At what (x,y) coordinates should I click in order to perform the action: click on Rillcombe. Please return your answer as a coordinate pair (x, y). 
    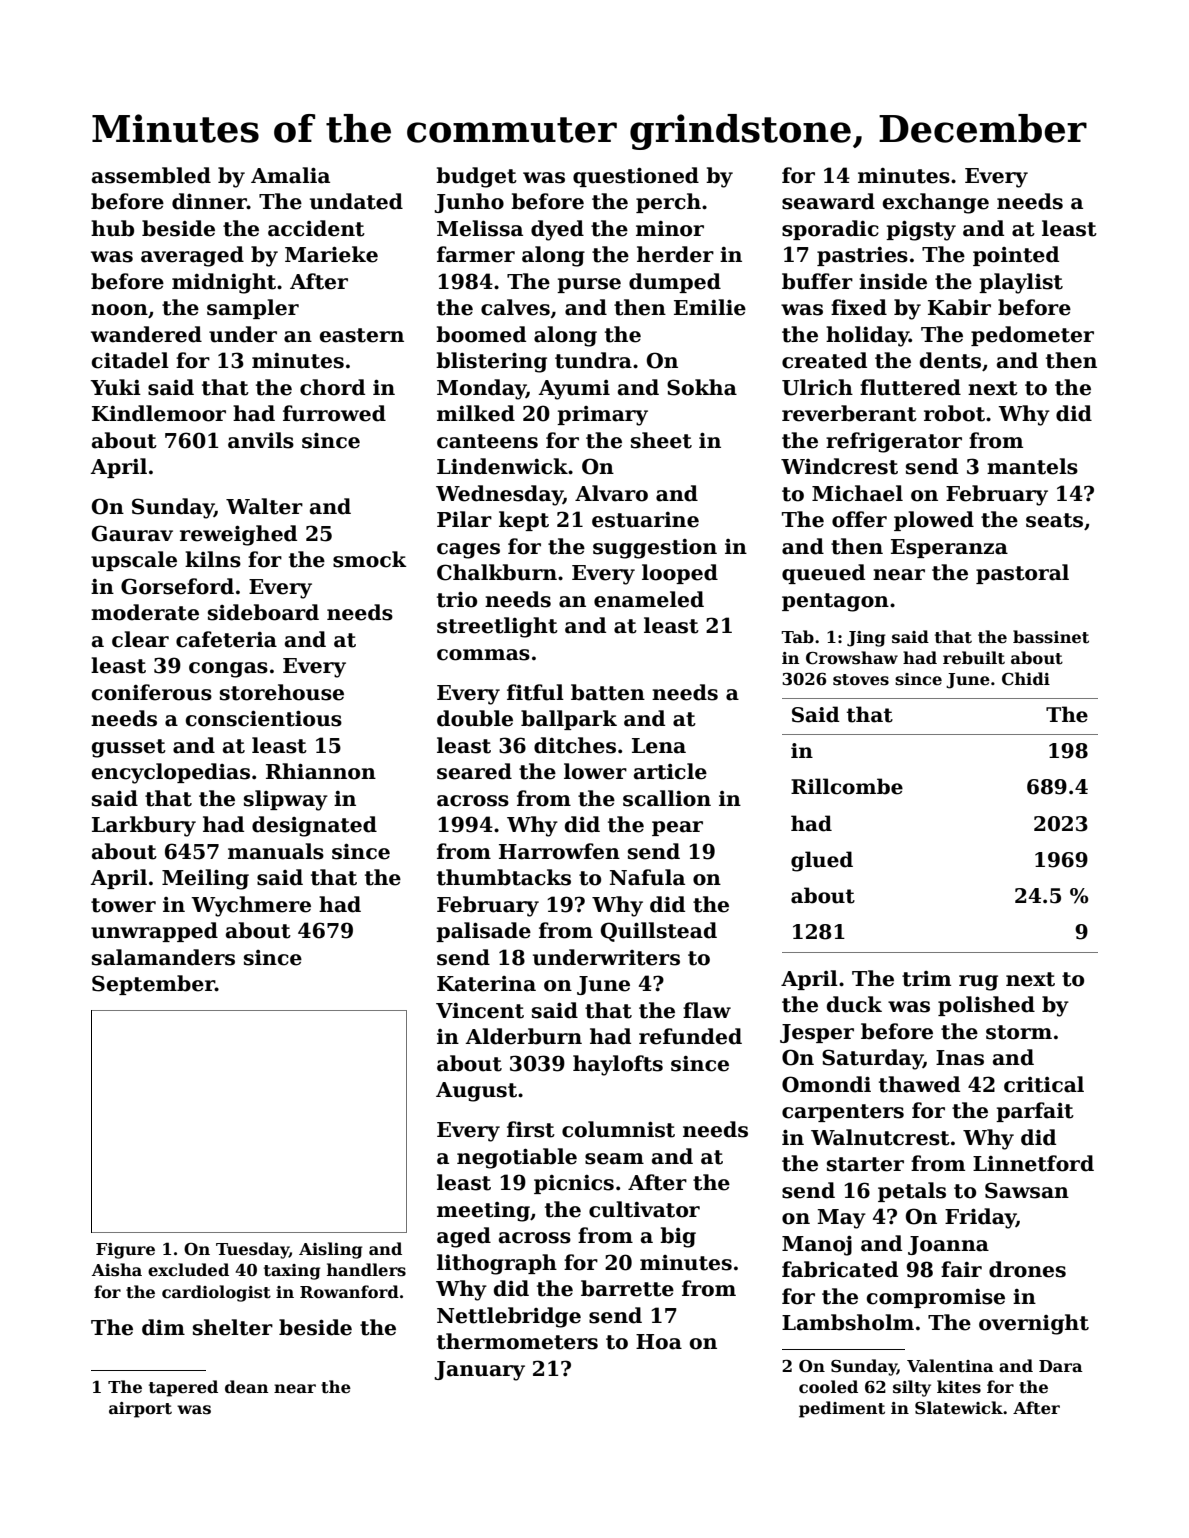
    Looking at the image, I should click on (847, 786).
